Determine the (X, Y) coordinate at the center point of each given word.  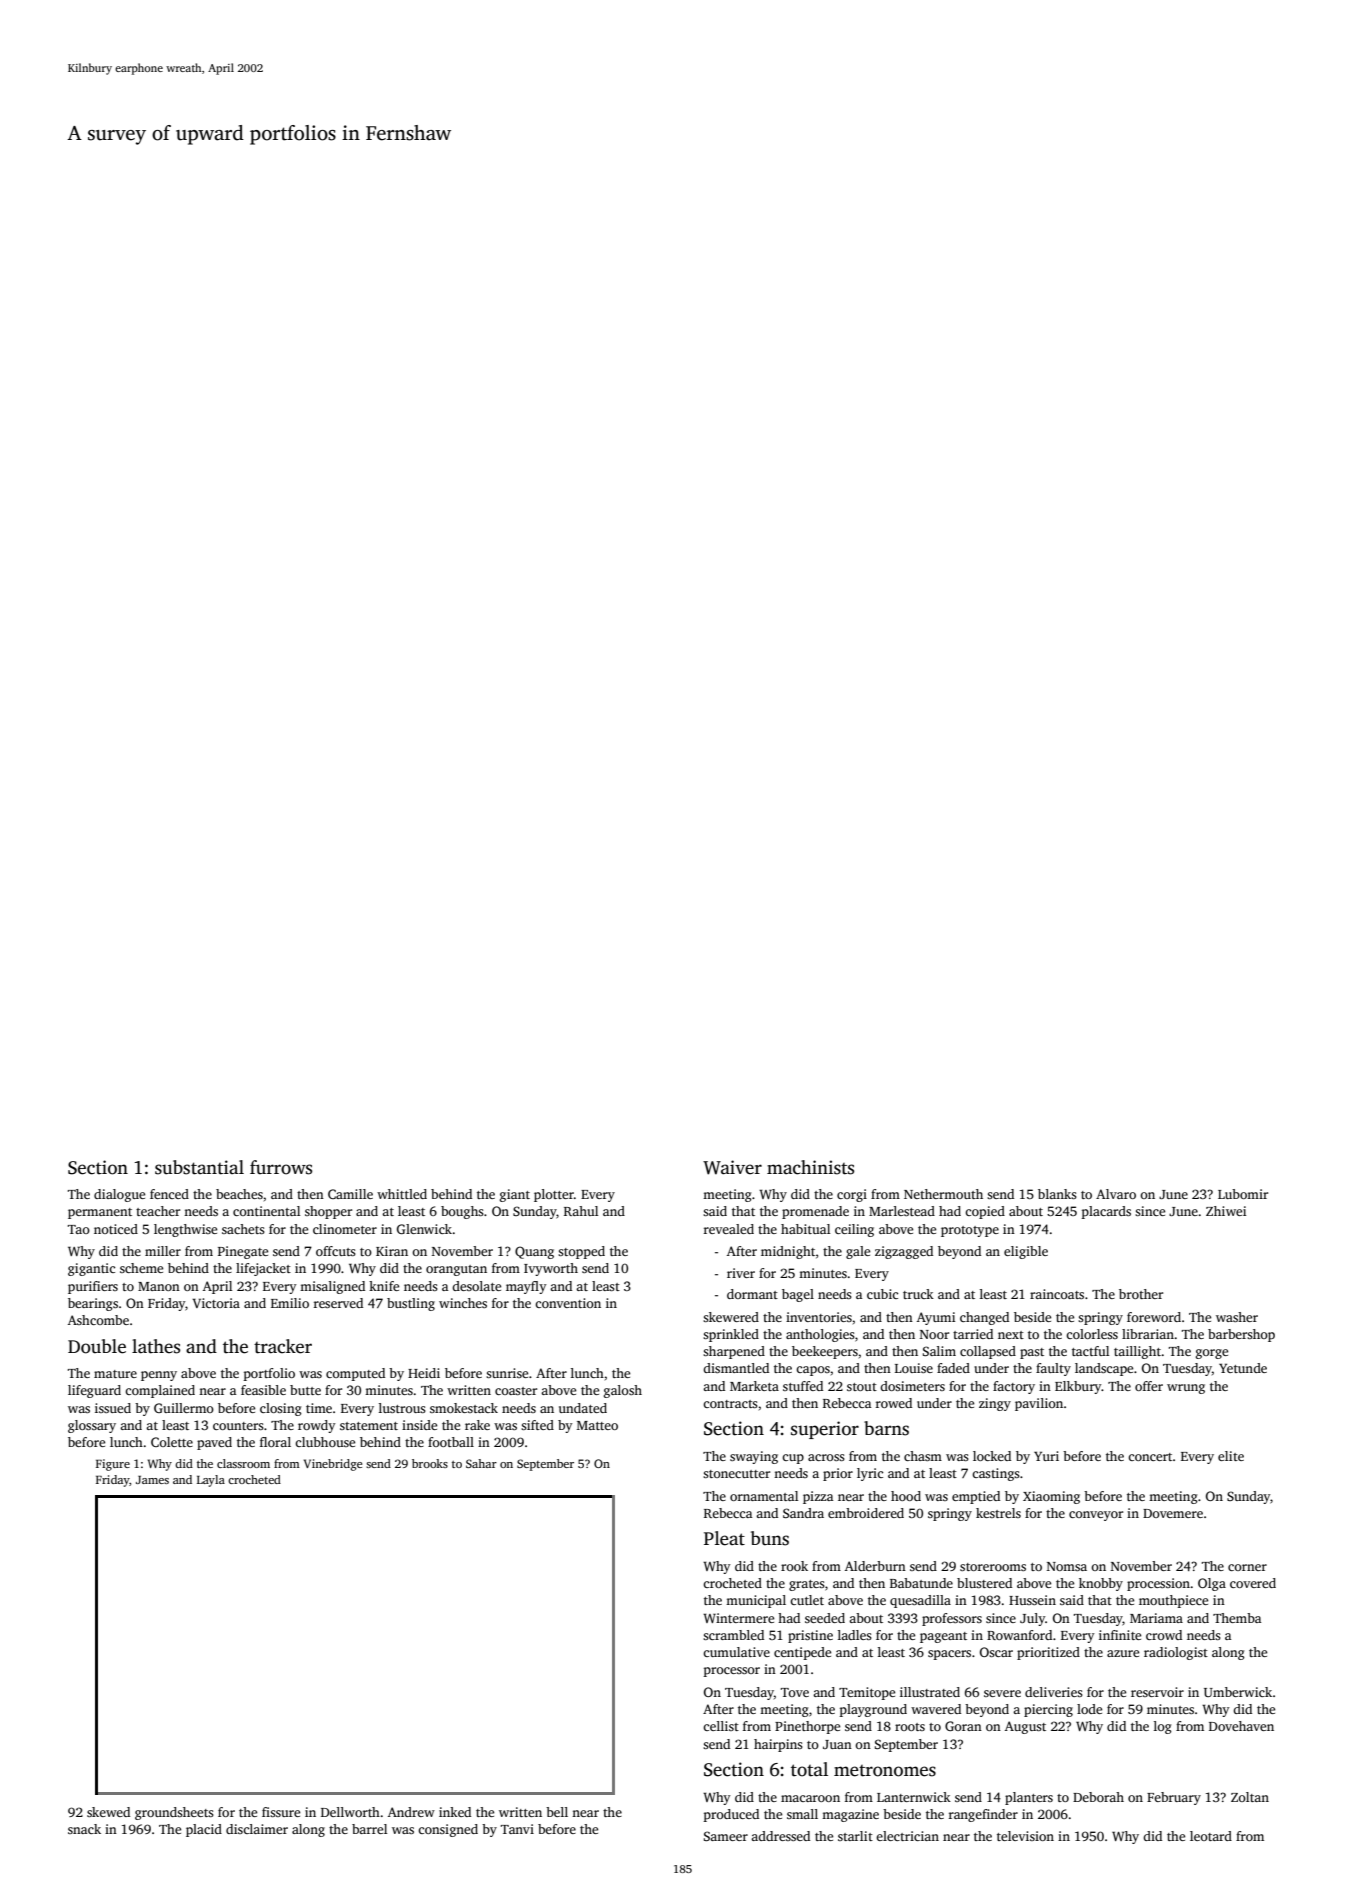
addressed (780, 1836)
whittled (402, 1194)
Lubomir (1243, 1194)
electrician (907, 1836)
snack (84, 1829)
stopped (581, 1252)
